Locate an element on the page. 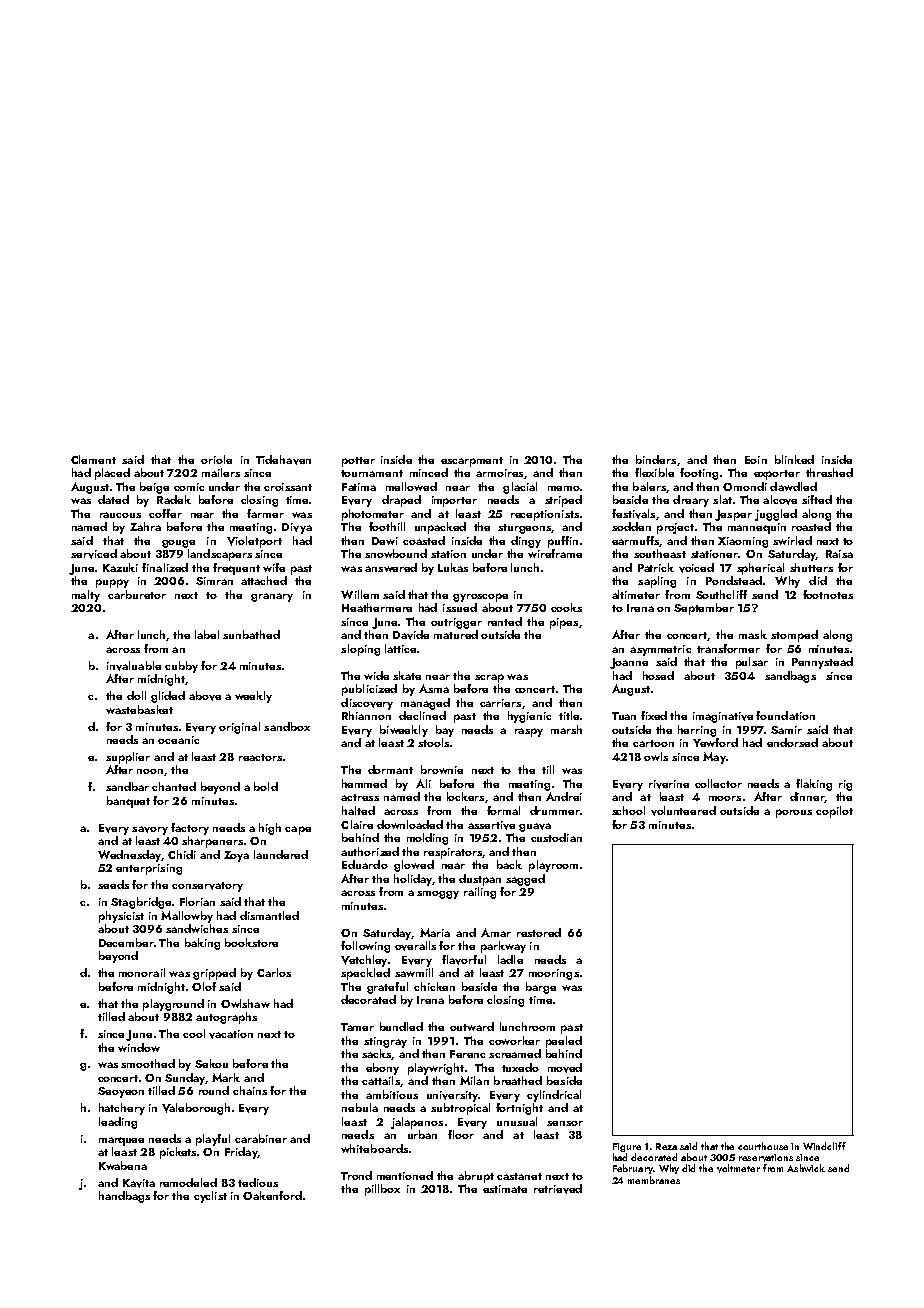  following is located at coordinates (365, 947).
